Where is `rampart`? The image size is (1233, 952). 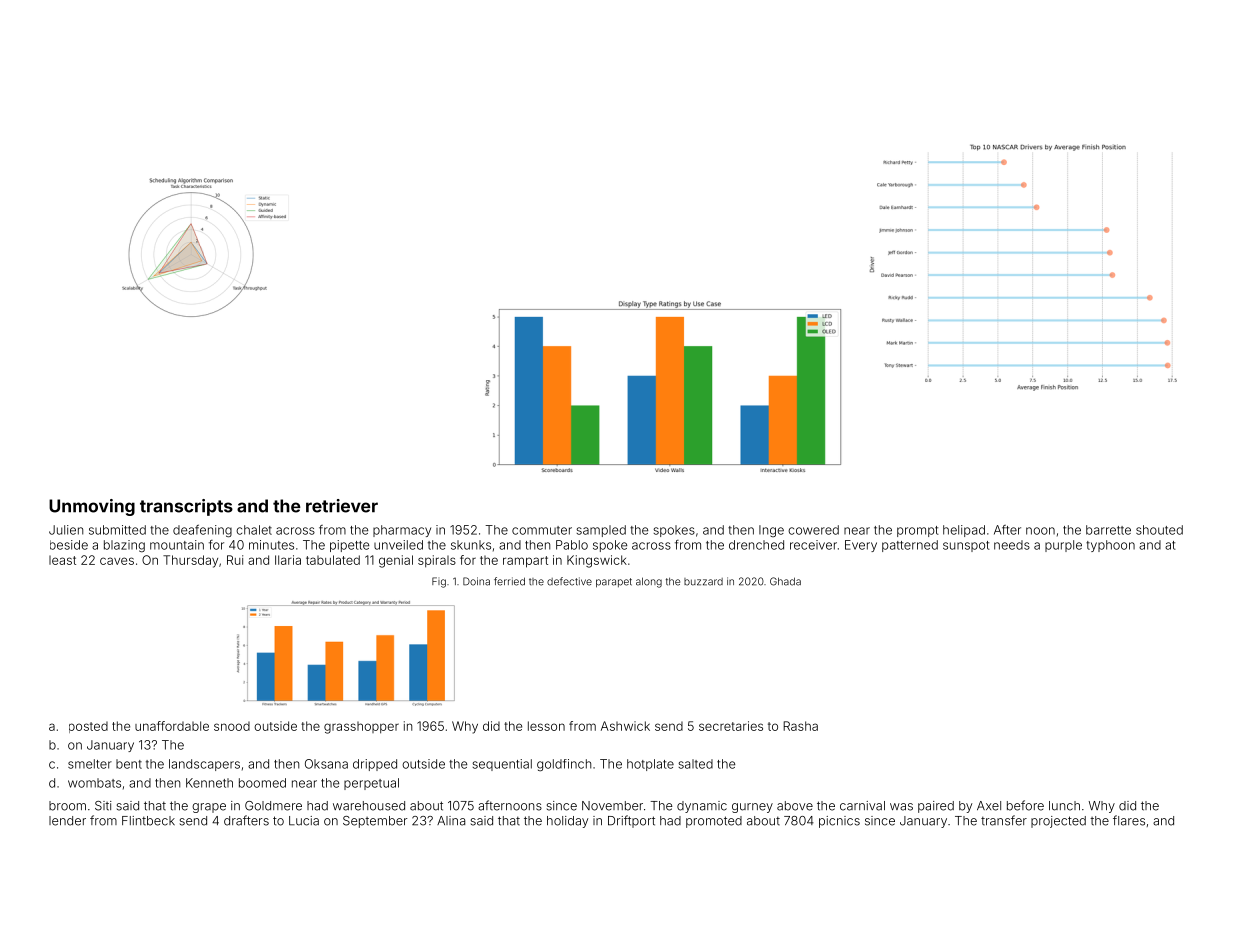 rampart is located at coordinates (525, 562).
